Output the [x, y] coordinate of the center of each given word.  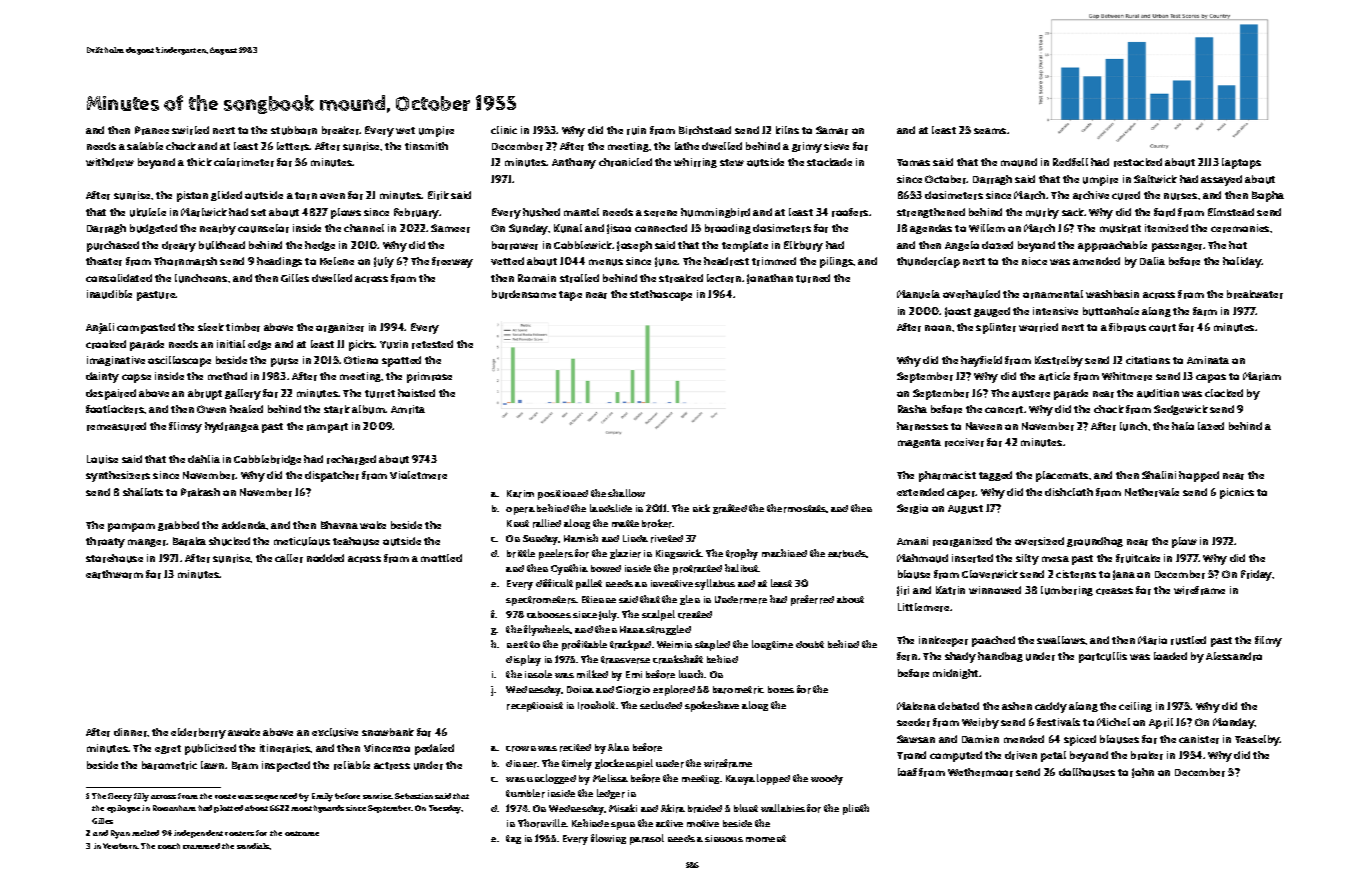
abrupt [205, 394]
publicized [210, 749]
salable [145, 146]
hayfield [981, 361]
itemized [1166, 228]
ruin [636, 130]
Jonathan [770, 279]
